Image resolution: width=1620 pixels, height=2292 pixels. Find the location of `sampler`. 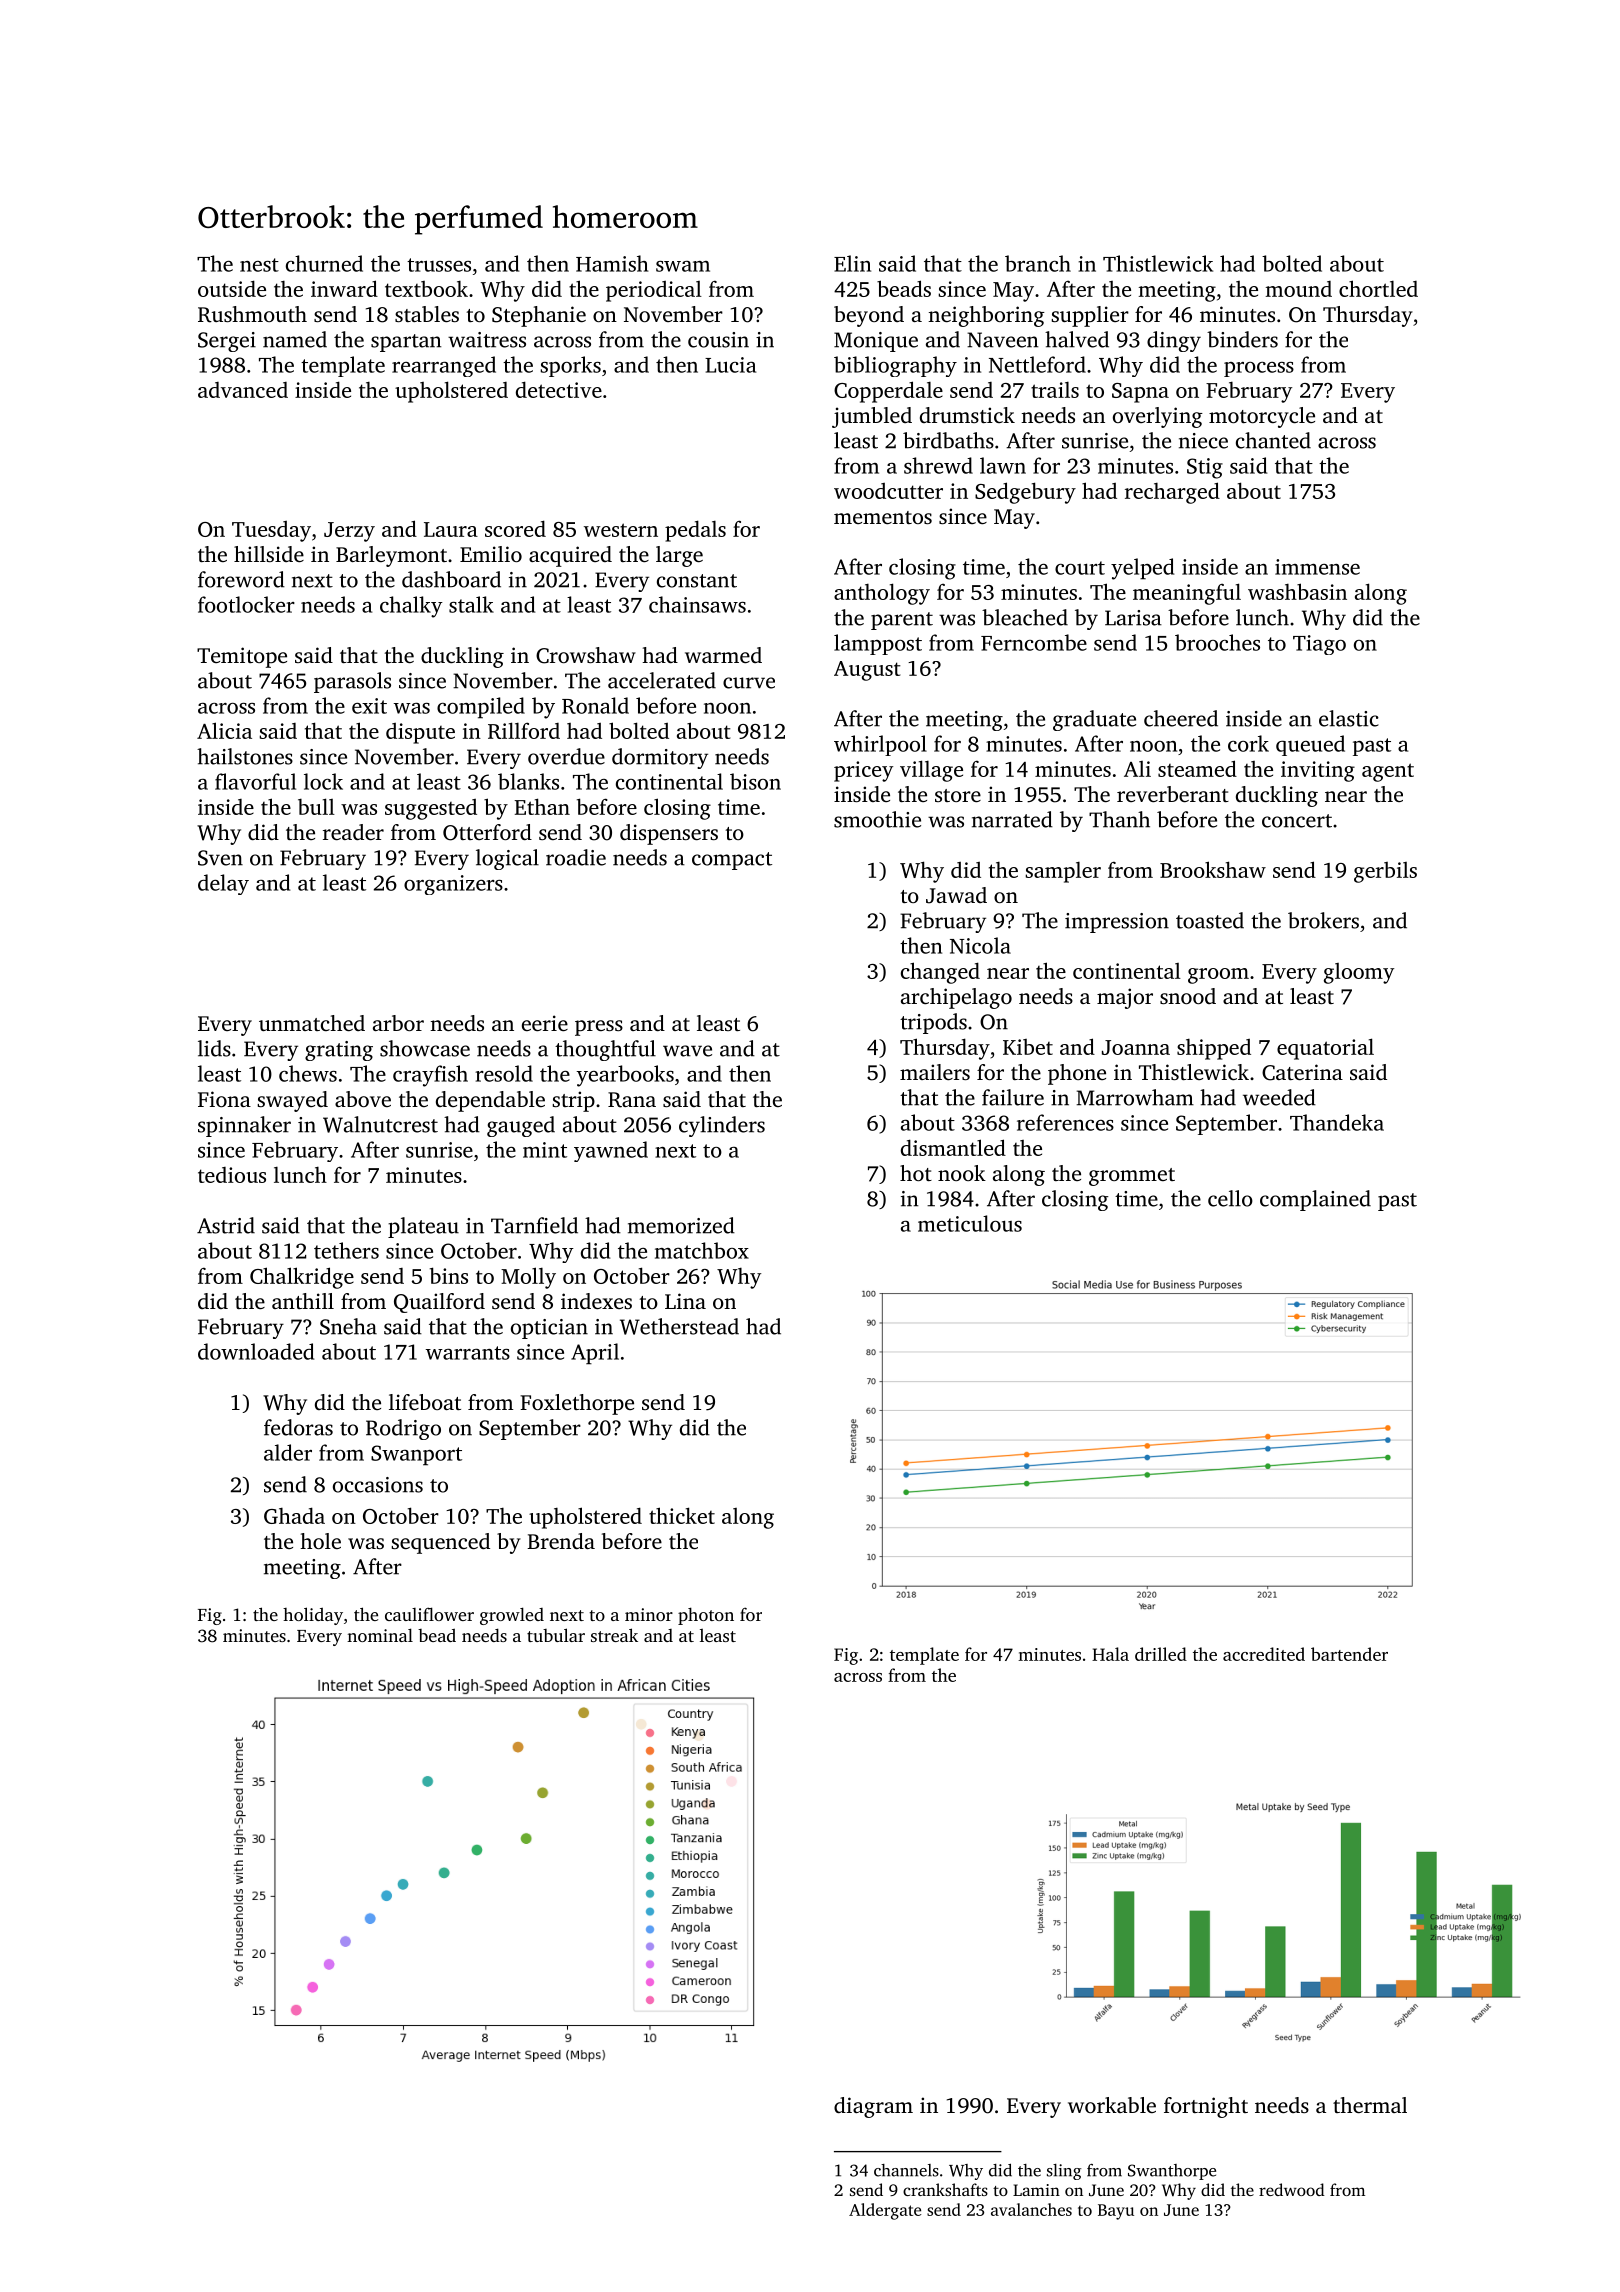

sampler is located at coordinates (1063, 872).
